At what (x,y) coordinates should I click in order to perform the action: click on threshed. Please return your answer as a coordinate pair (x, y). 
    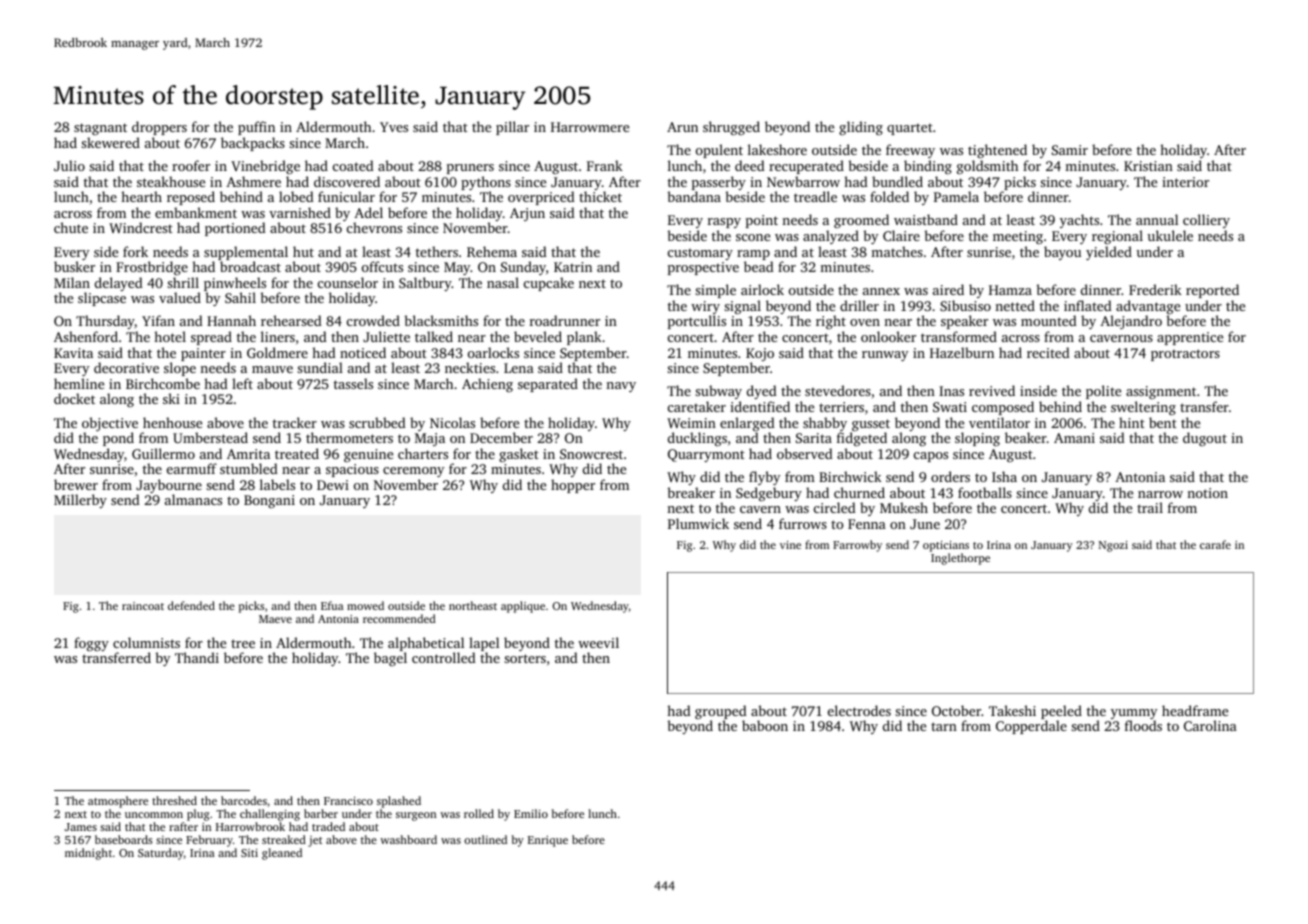
    Looking at the image, I should click on (174, 800).
